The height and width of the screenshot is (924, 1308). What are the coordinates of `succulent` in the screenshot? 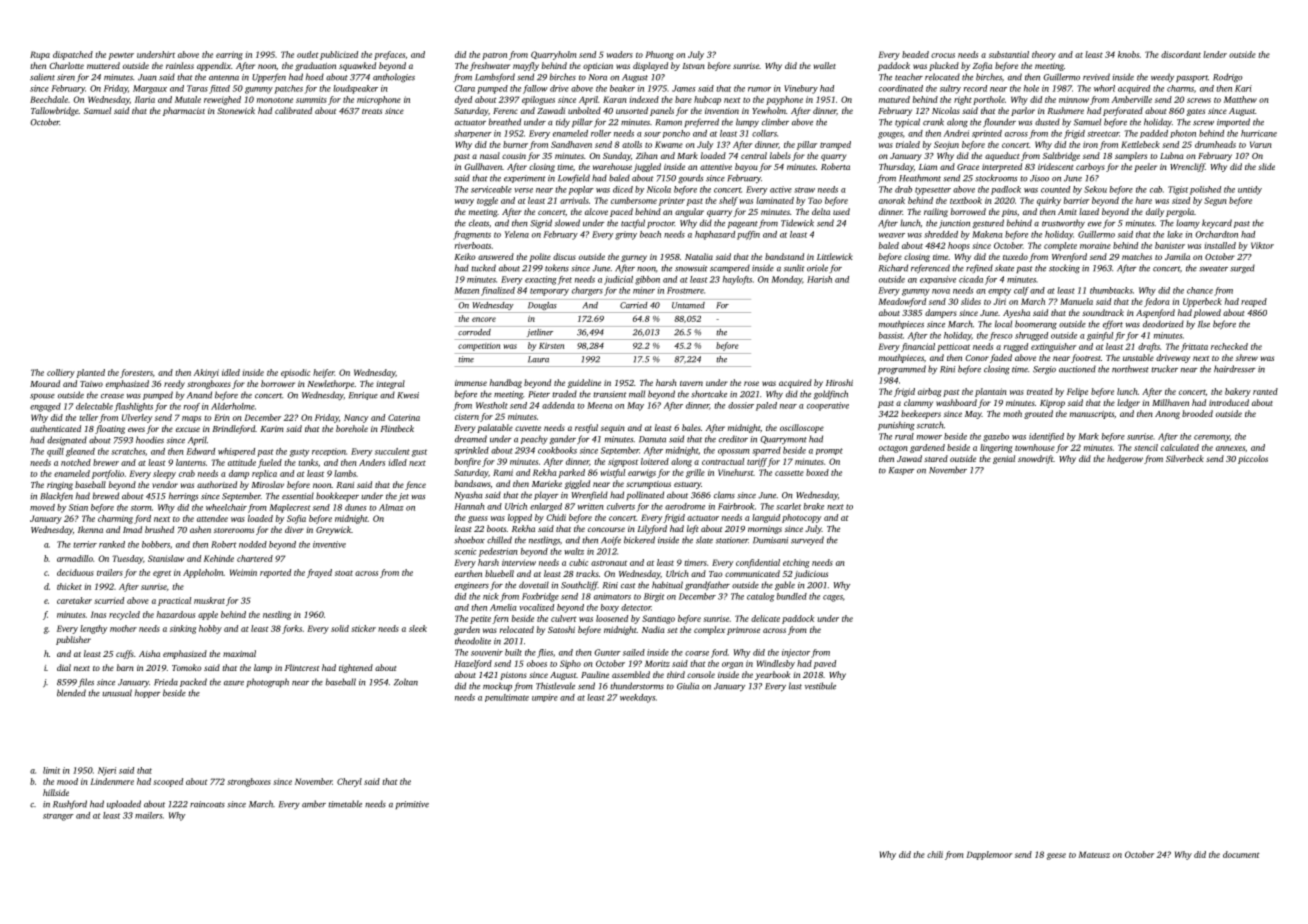 It's located at (392, 451).
